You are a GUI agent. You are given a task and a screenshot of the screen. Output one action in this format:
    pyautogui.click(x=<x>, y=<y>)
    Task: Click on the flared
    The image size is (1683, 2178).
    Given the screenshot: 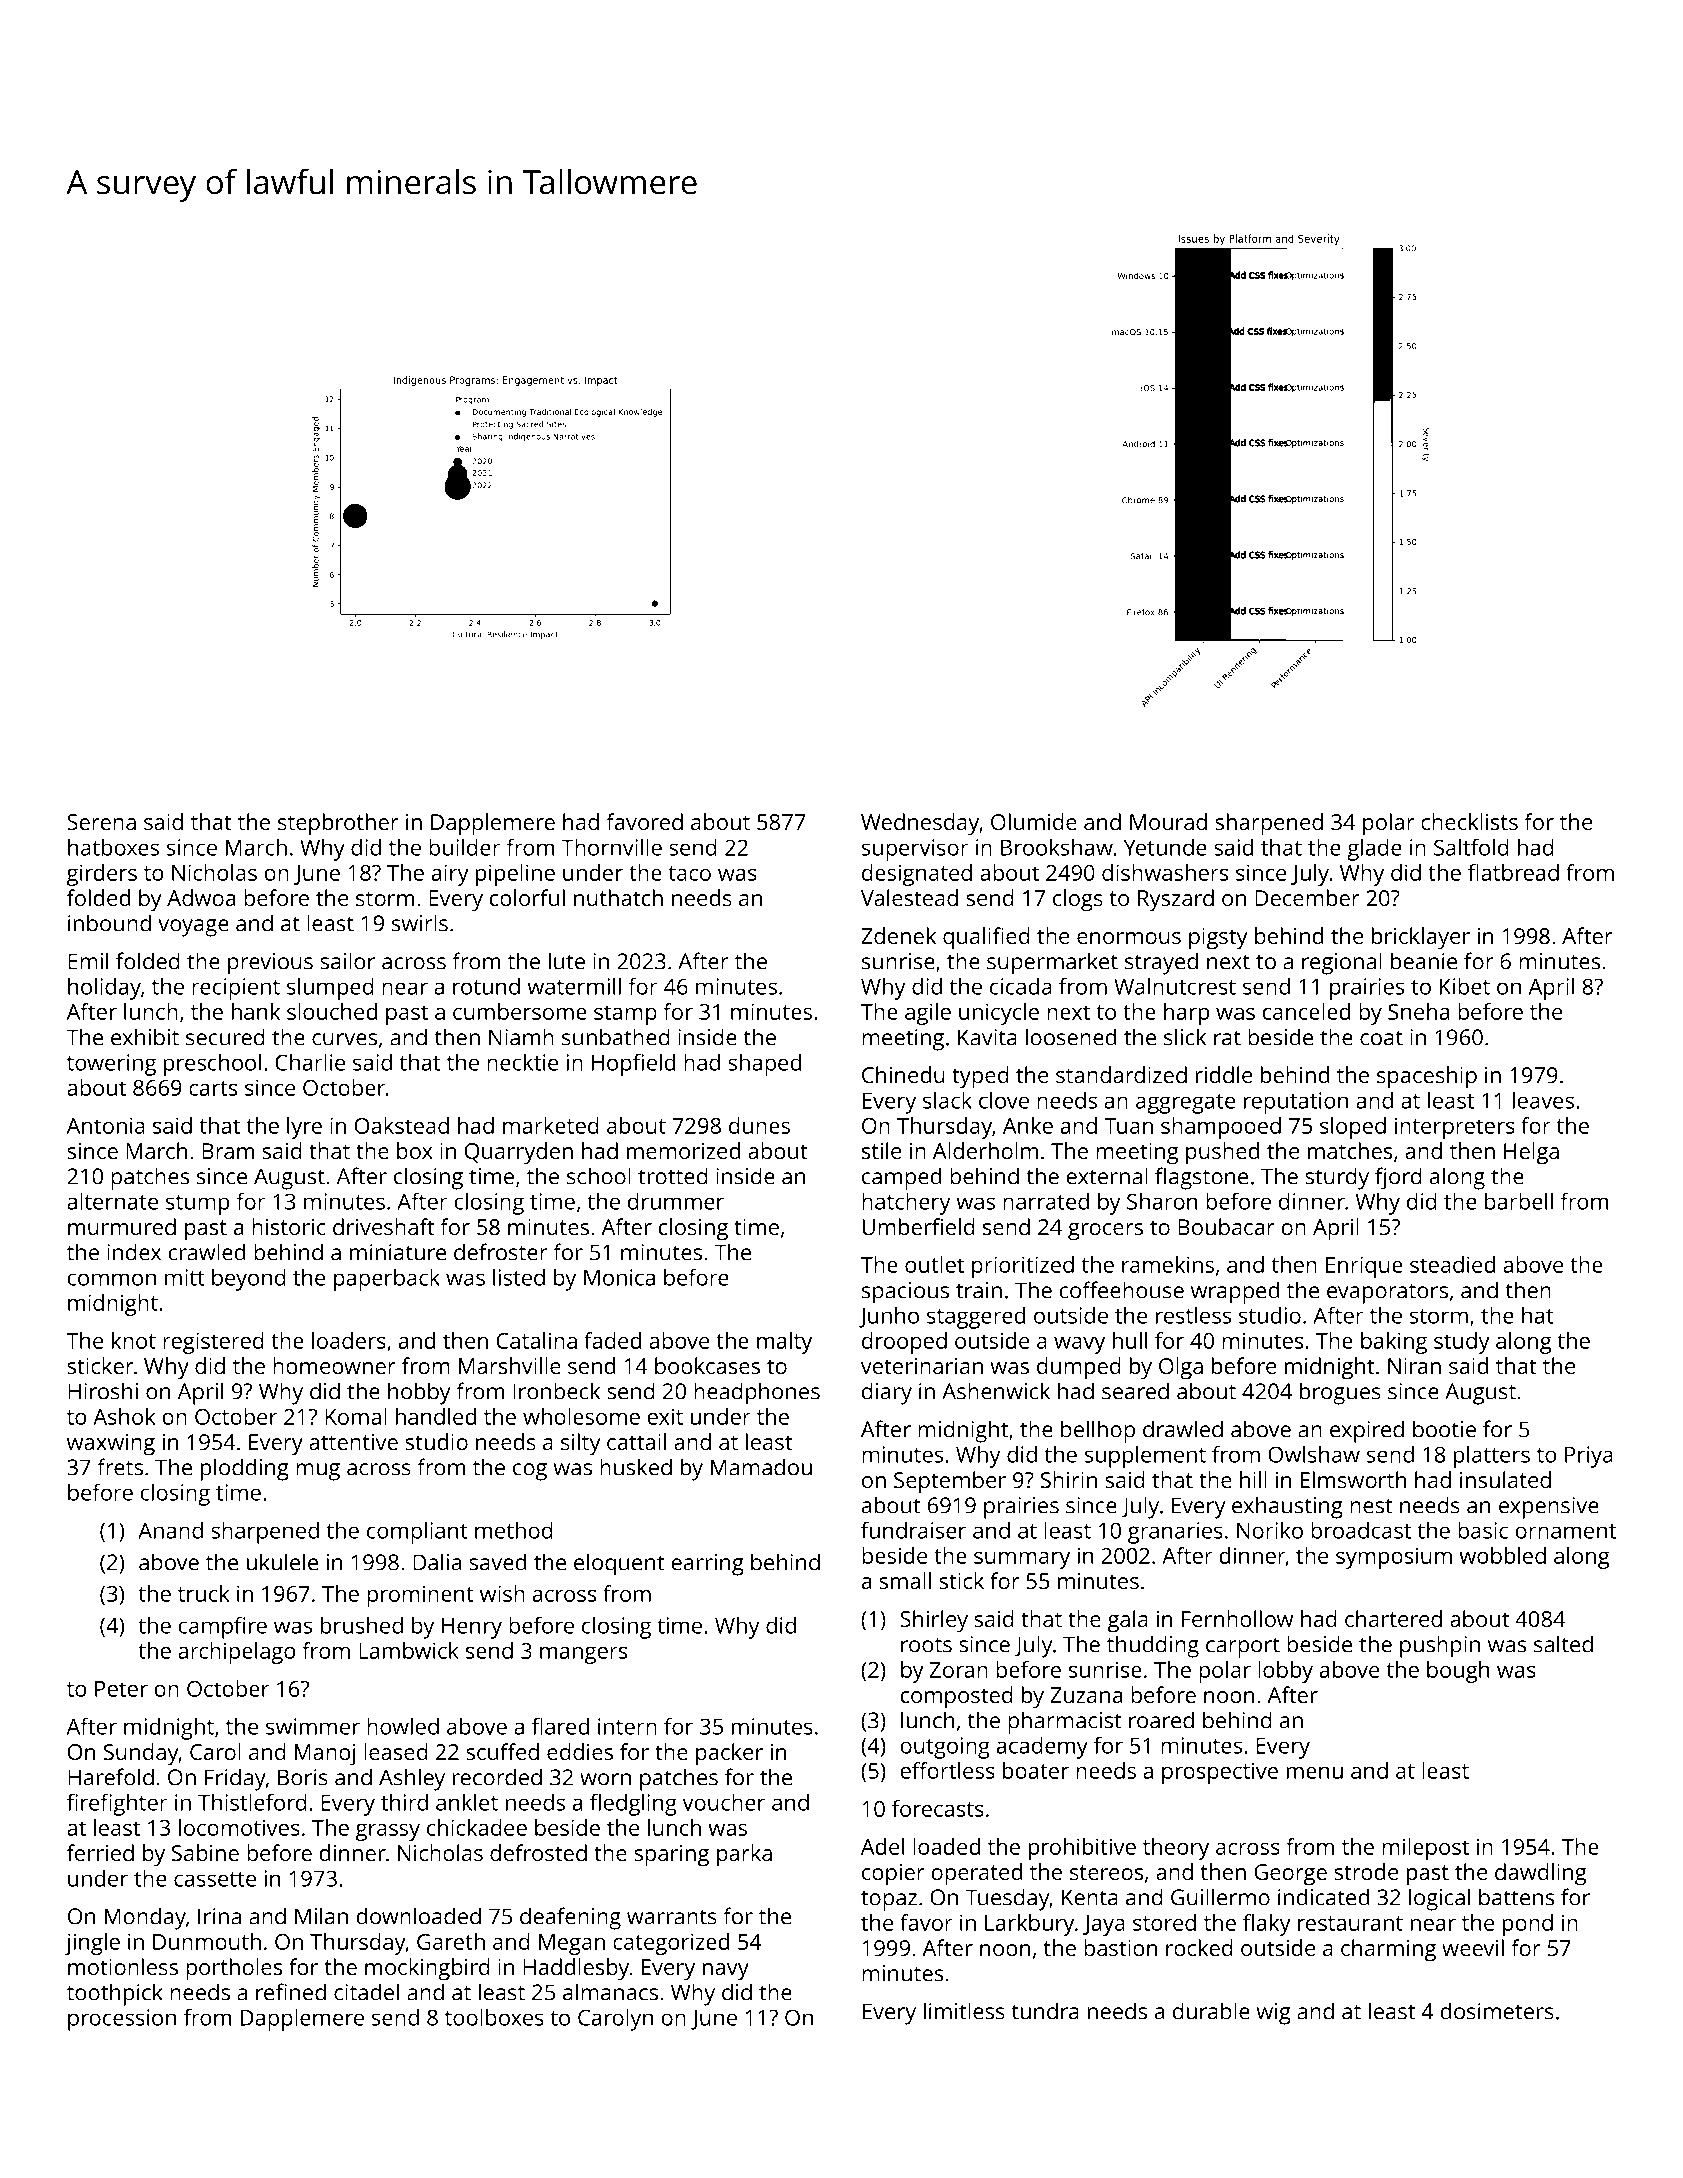 What is the action you would take?
    pyautogui.click(x=560, y=1726)
